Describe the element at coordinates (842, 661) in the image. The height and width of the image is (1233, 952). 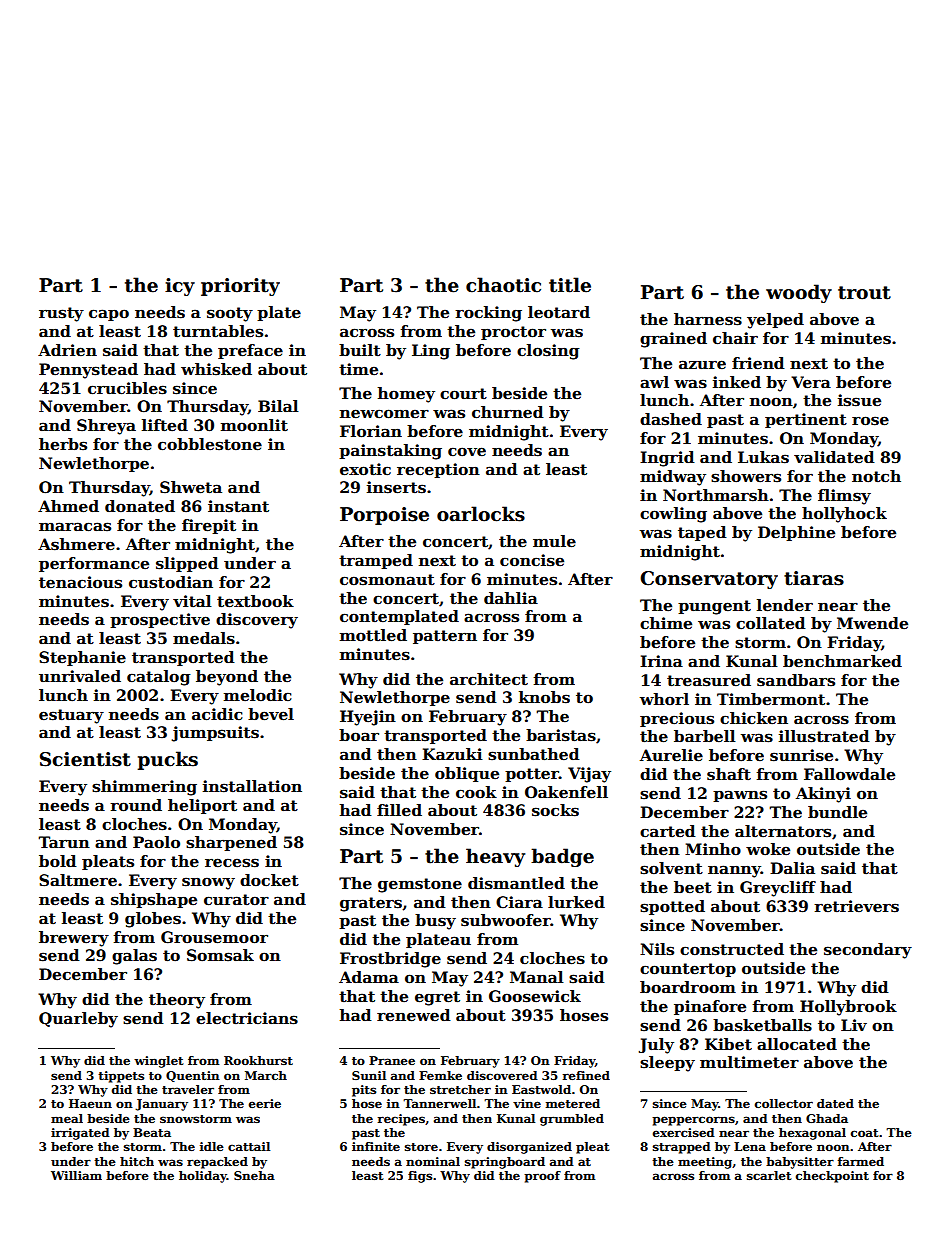
I see `benchmarked` at that location.
